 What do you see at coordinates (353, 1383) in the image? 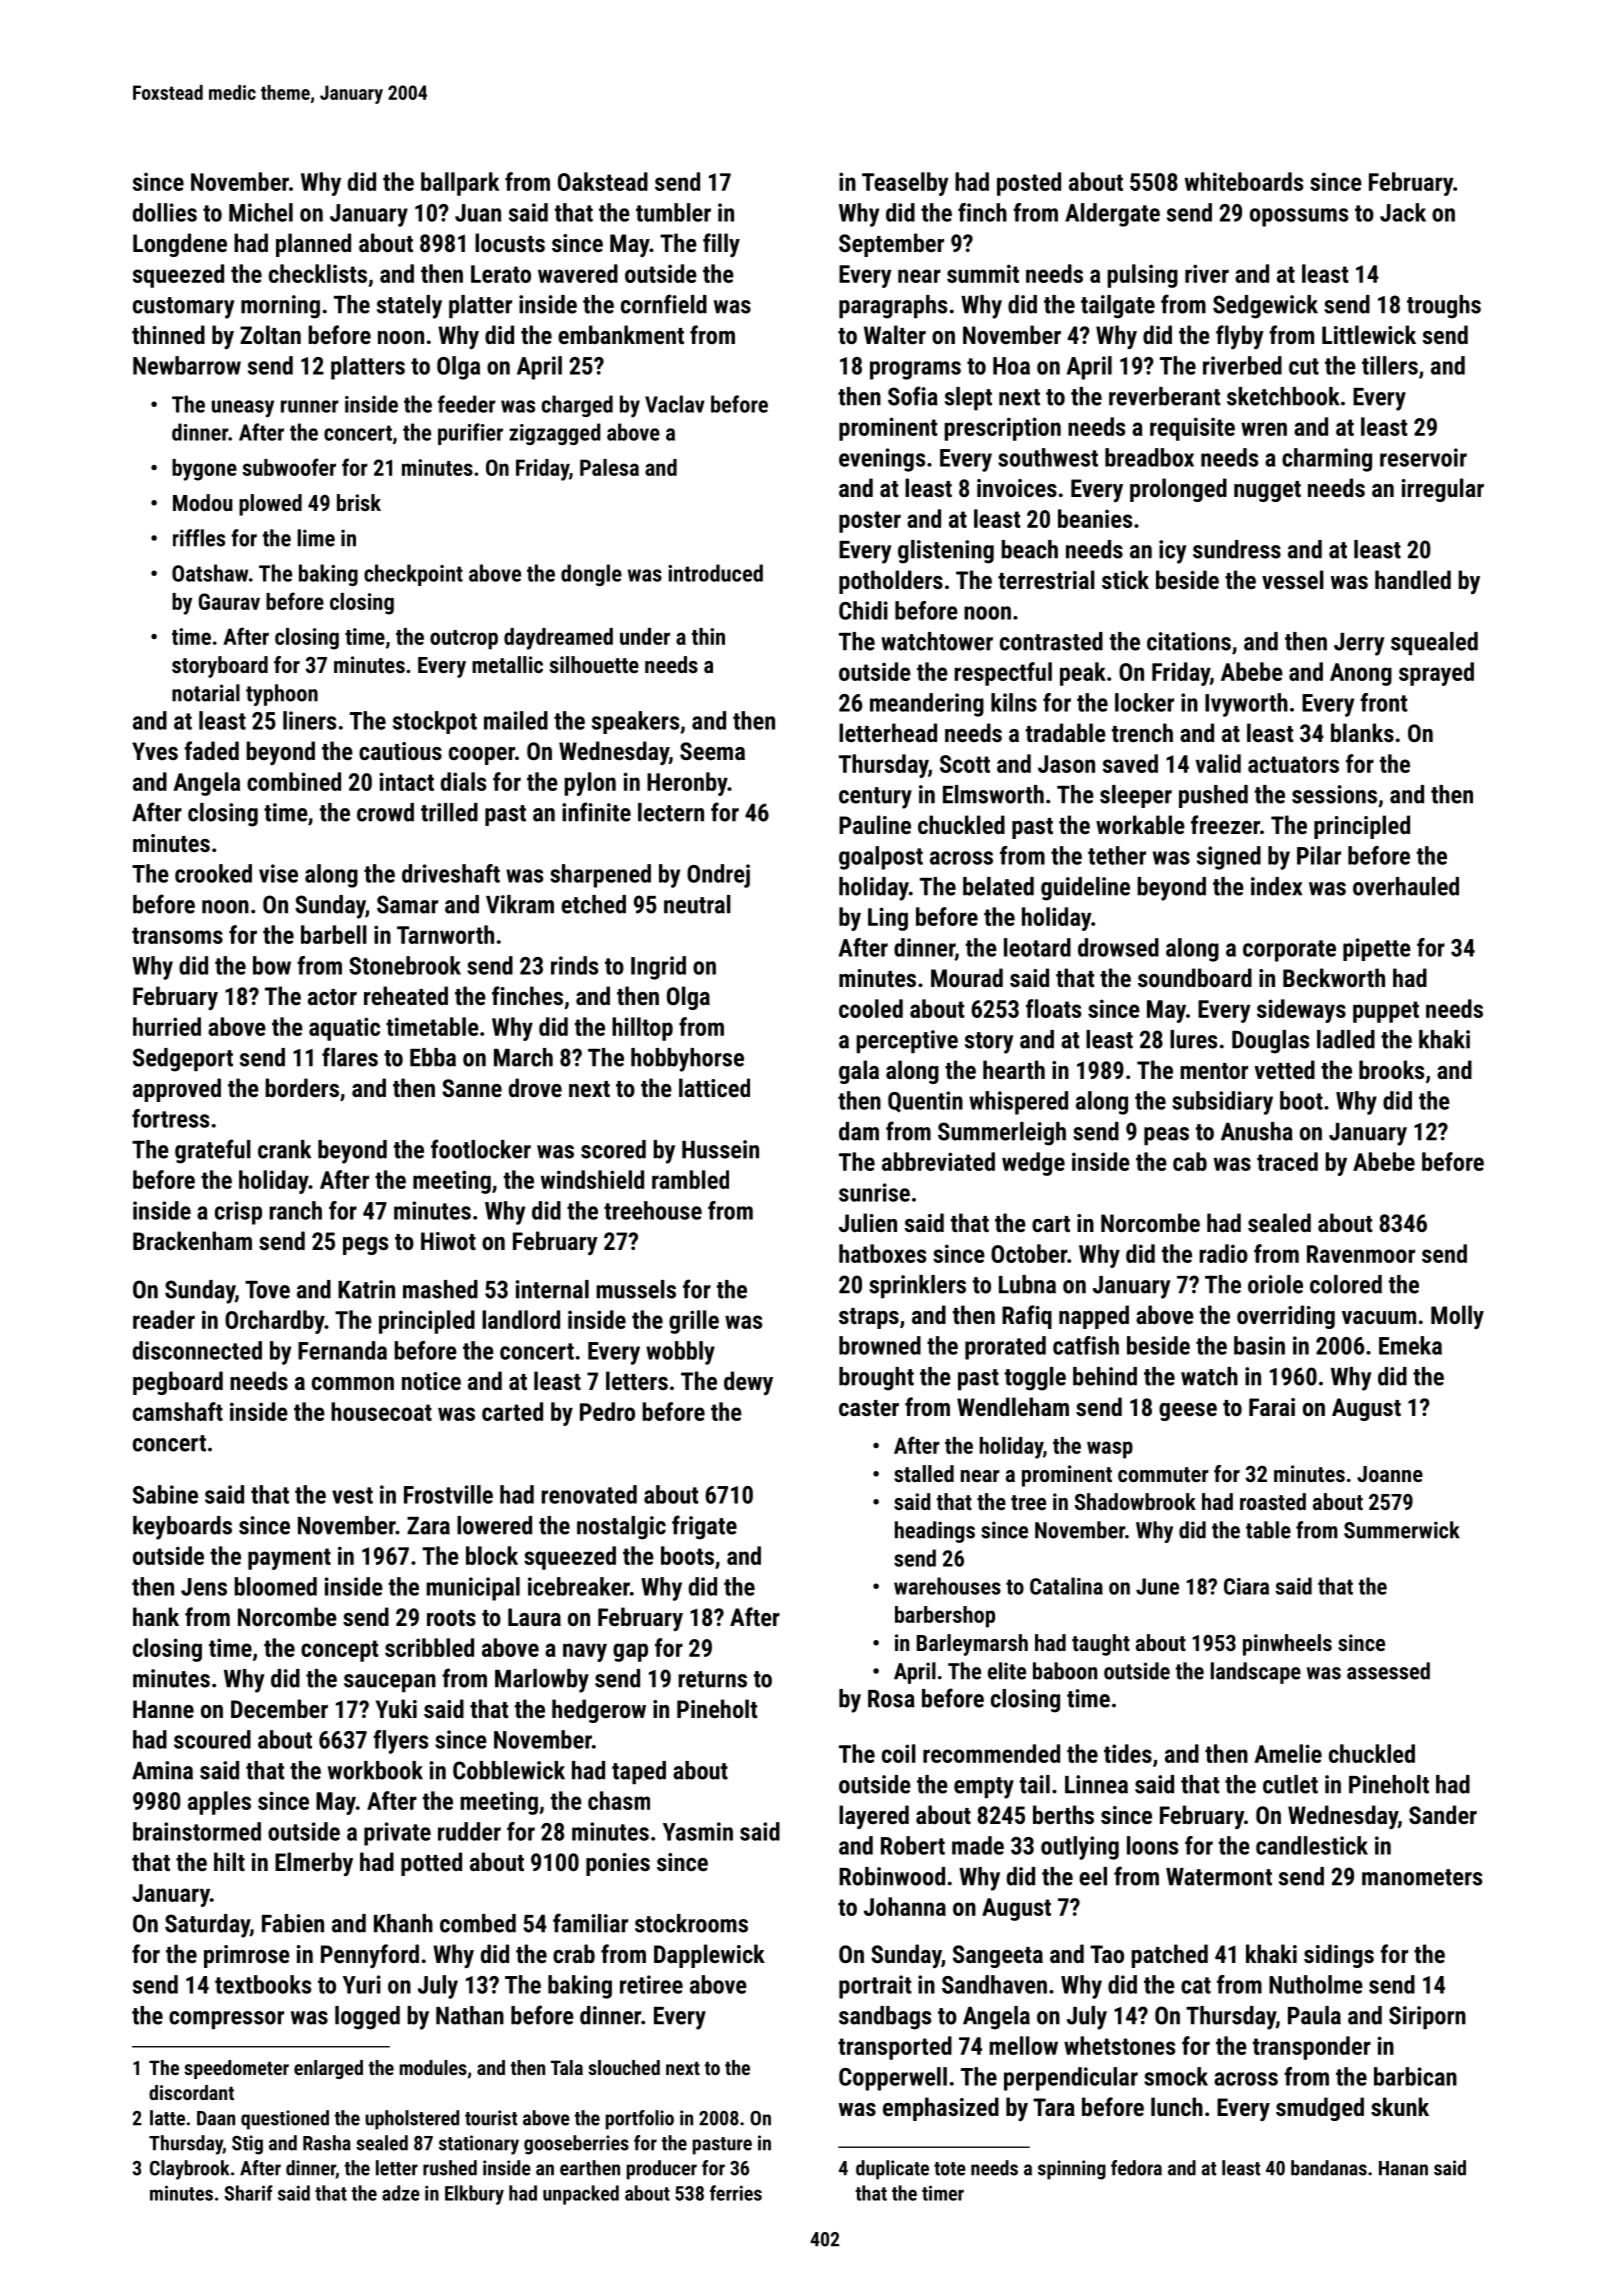
I see `common` at bounding box center [353, 1383].
